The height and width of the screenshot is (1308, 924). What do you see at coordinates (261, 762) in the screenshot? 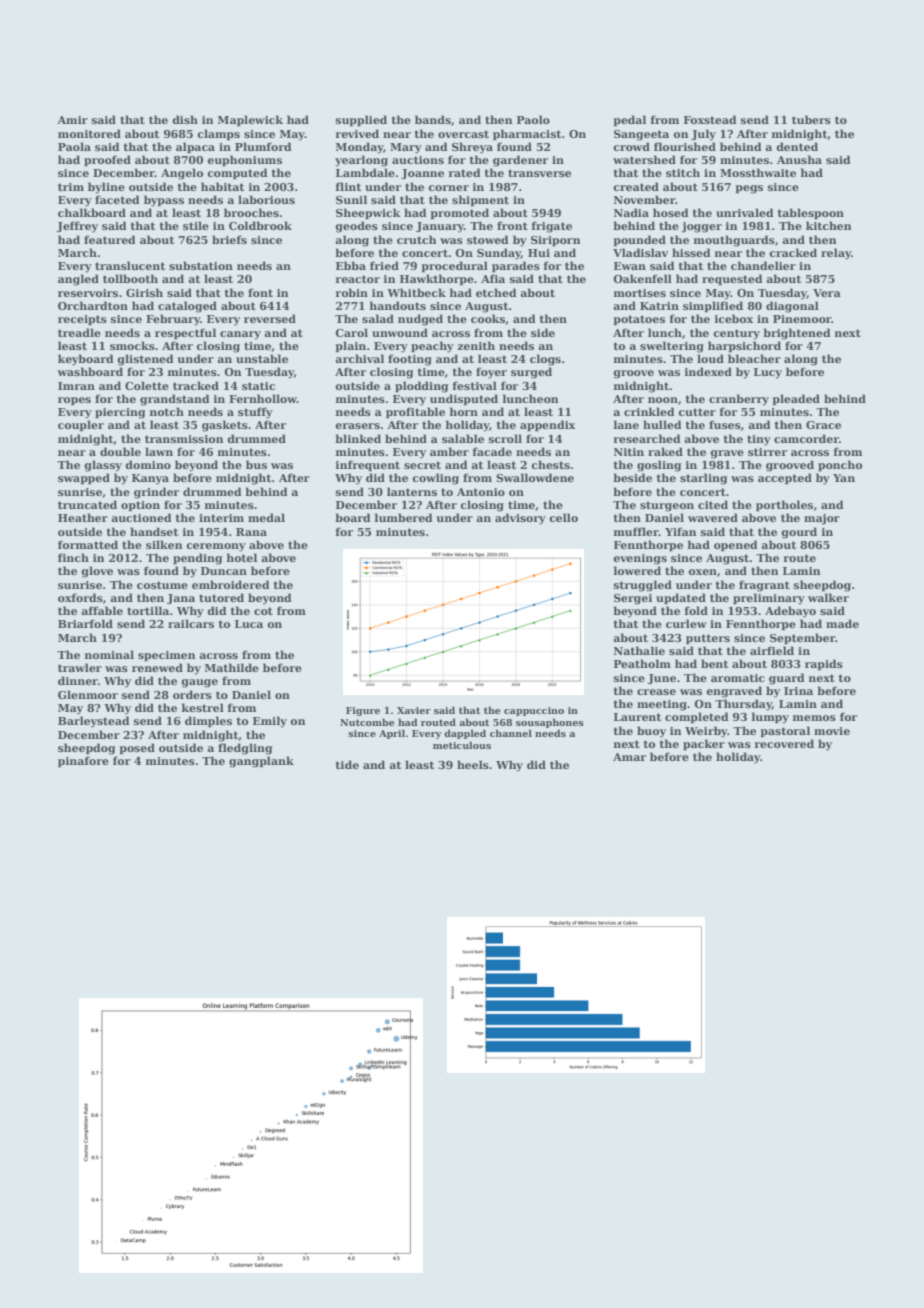
I see `gangplank` at bounding box center [261, 762].
